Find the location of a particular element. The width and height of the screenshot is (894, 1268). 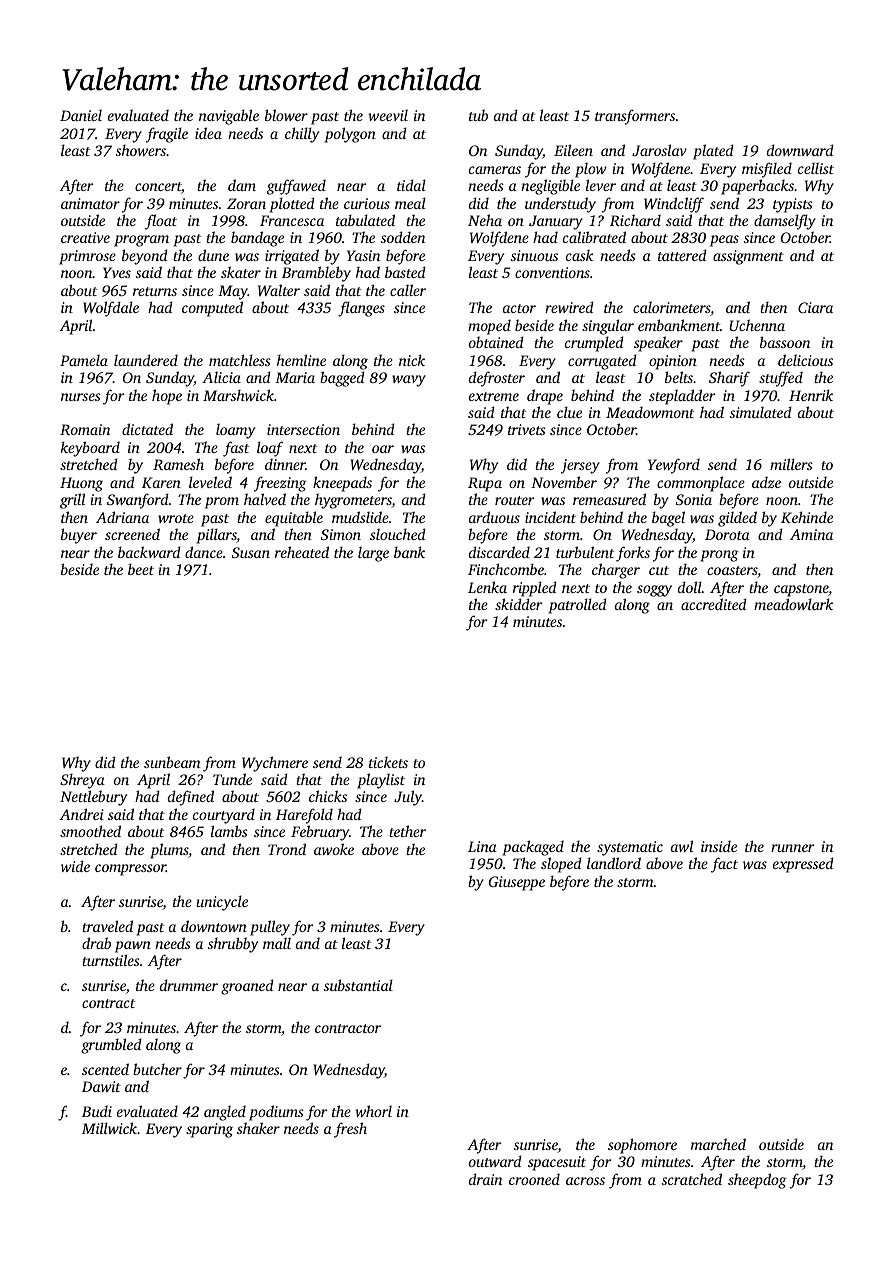

fact is located at coordinates (724, 865).
